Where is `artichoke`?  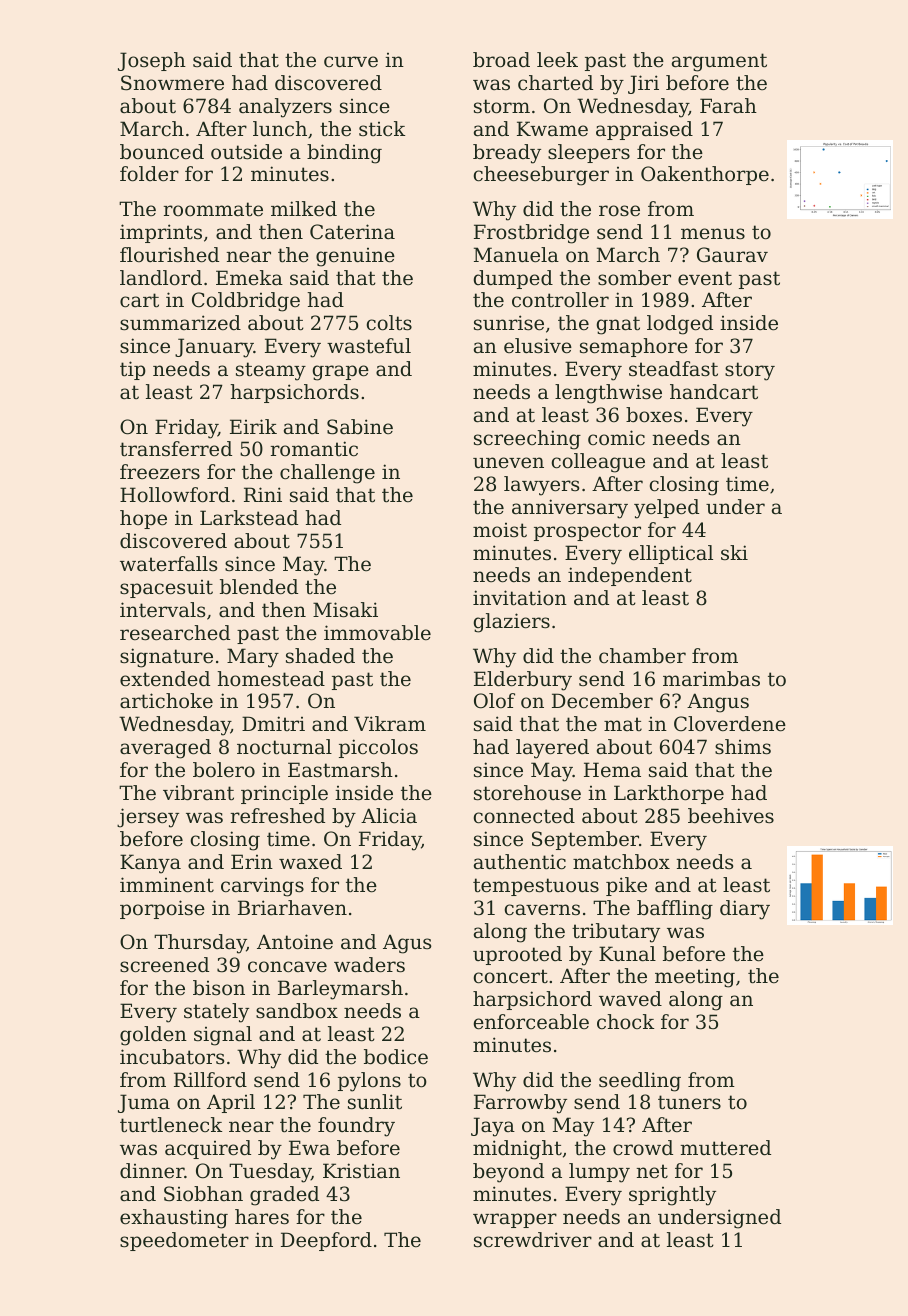 artichoke is located at coordinates (166, 701).
